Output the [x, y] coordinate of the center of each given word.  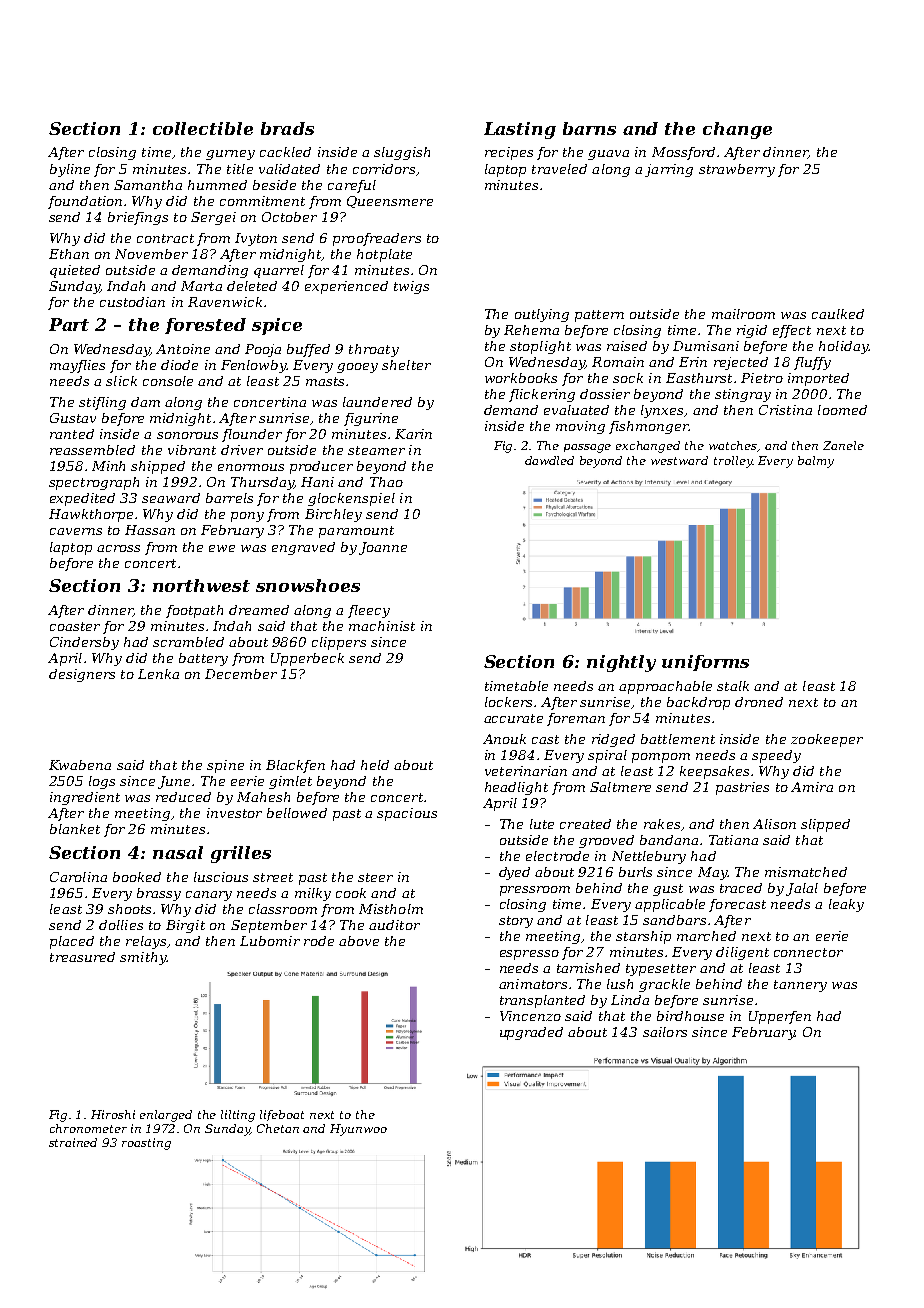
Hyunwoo [358, 1130]
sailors [665, 1032]
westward [679, 460]
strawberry [737, 170]
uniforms [705, 663]
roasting [146, 1144]
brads [287, 128]
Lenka [158, 674]
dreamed [259, 610]
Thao [386, 482]
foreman [576, 719]
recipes [509, 153]
